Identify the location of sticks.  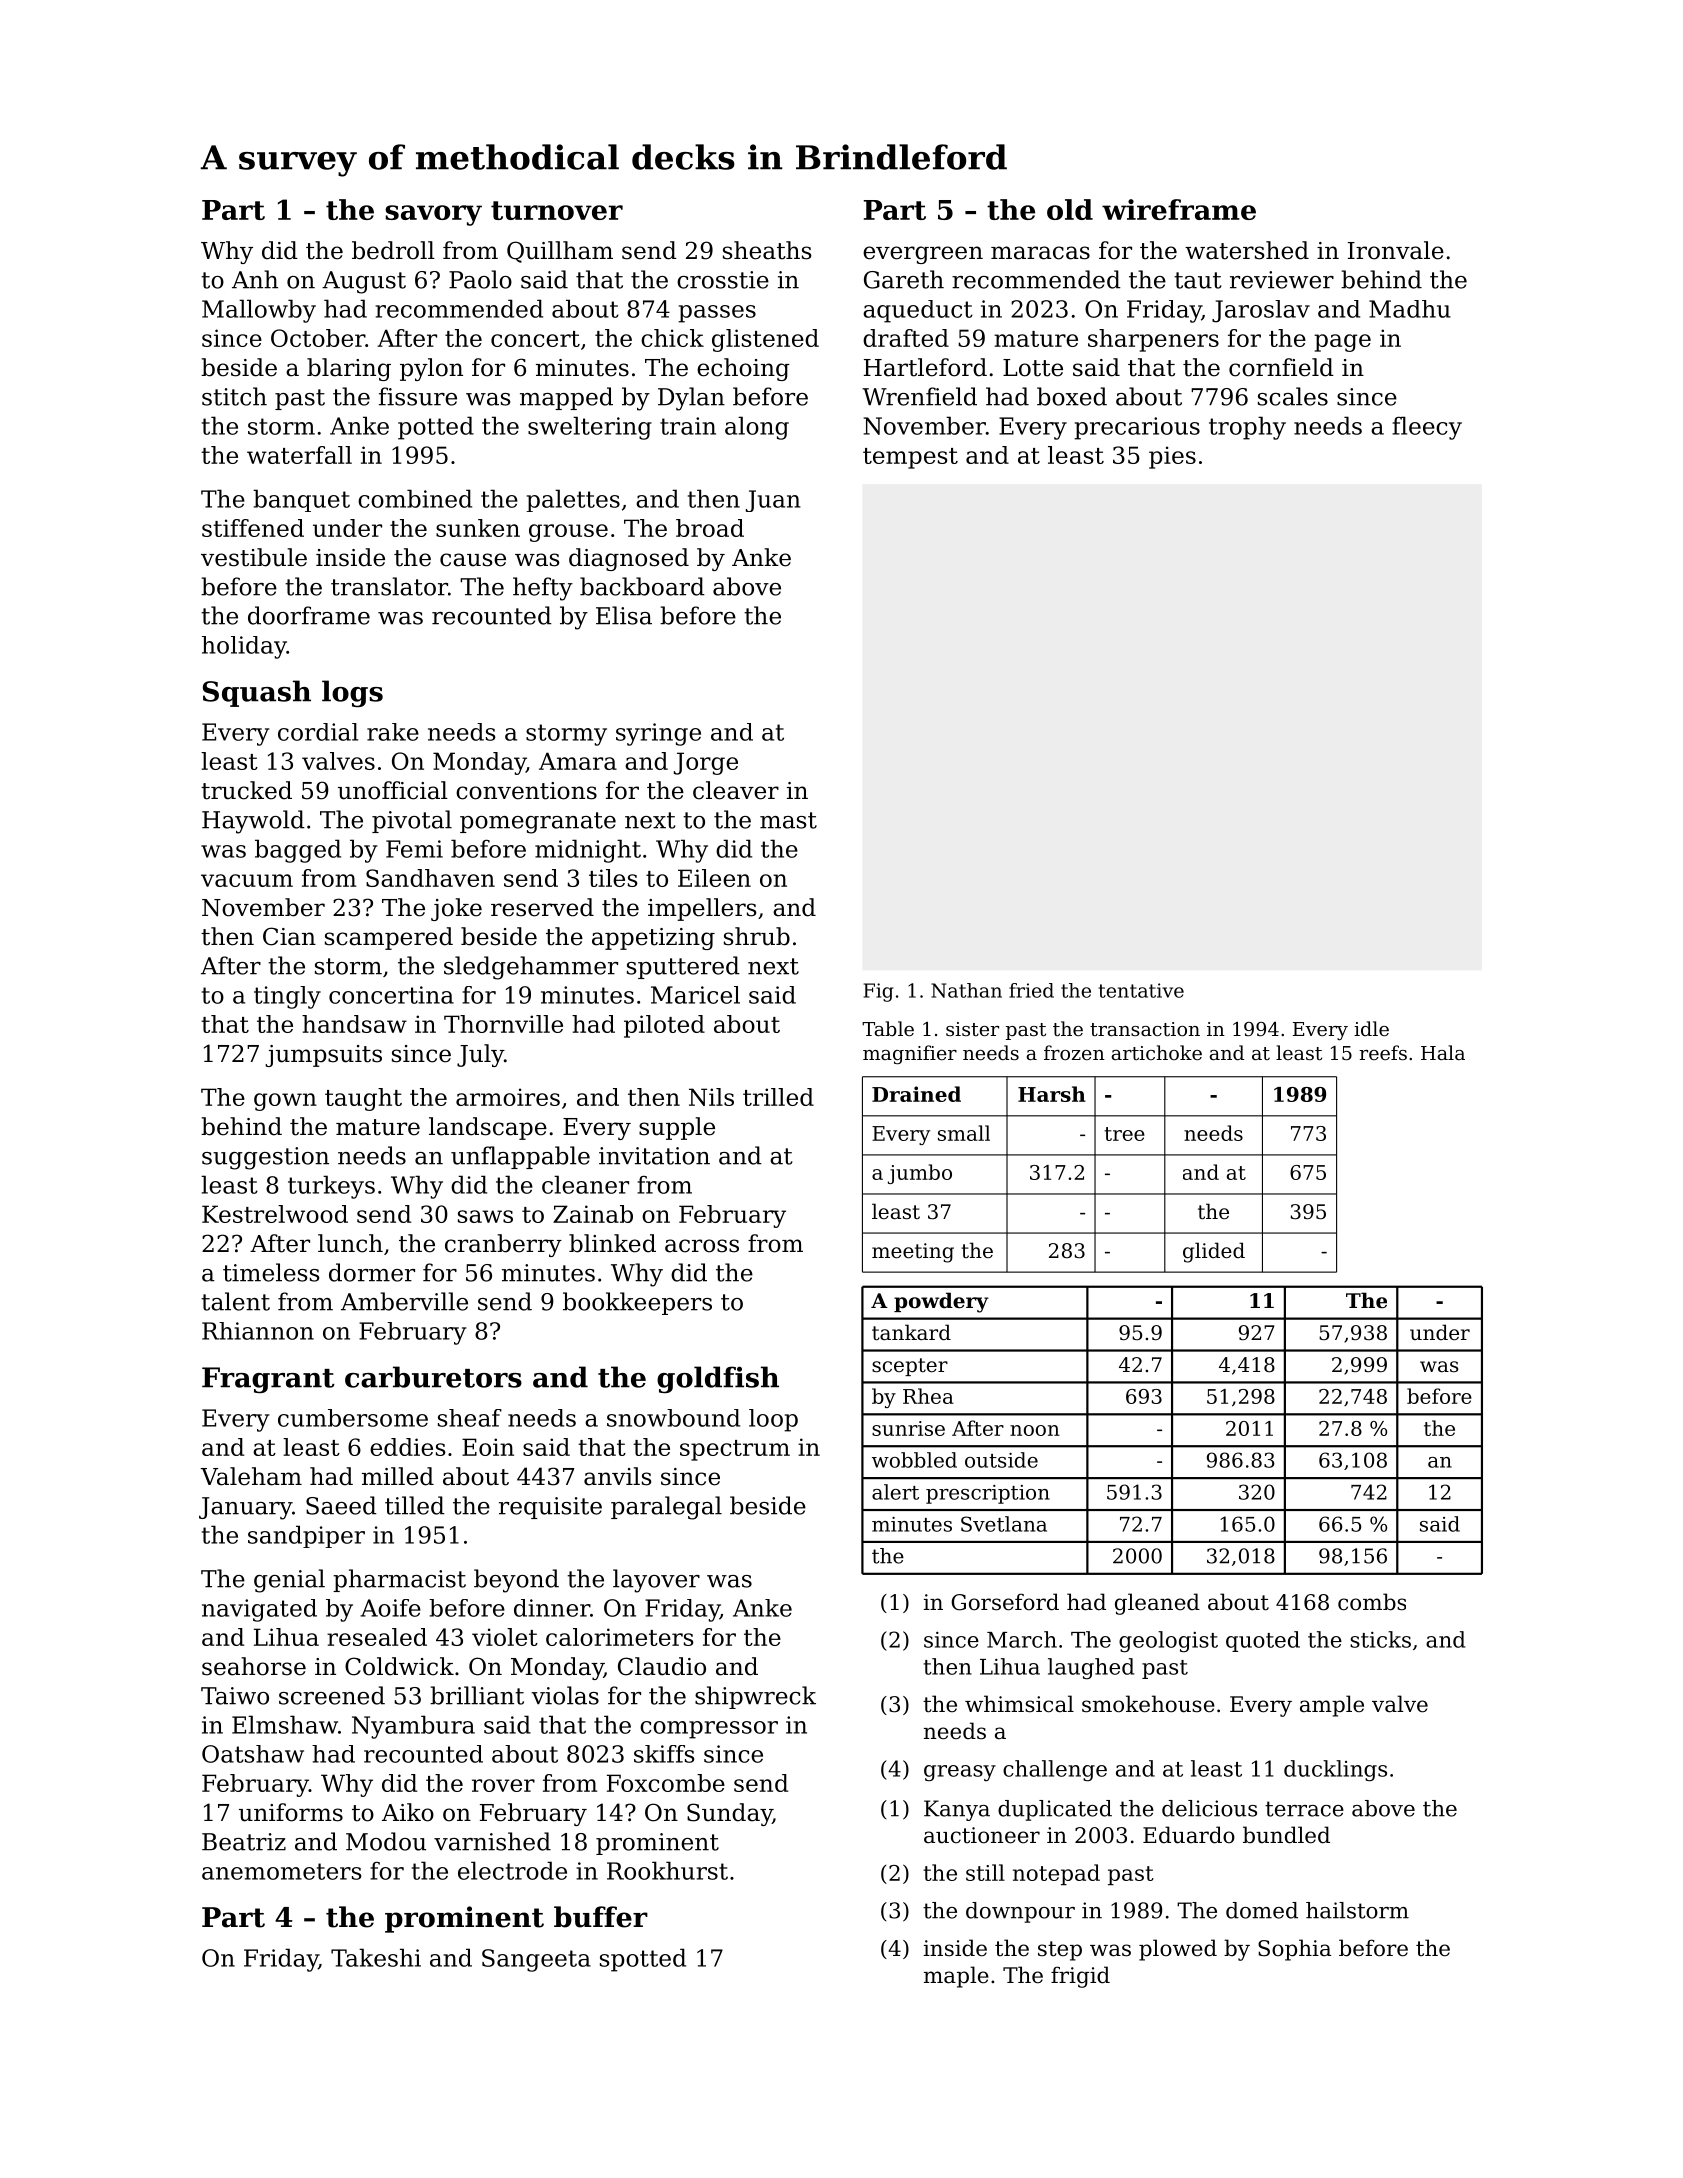
(1380, 1639).
